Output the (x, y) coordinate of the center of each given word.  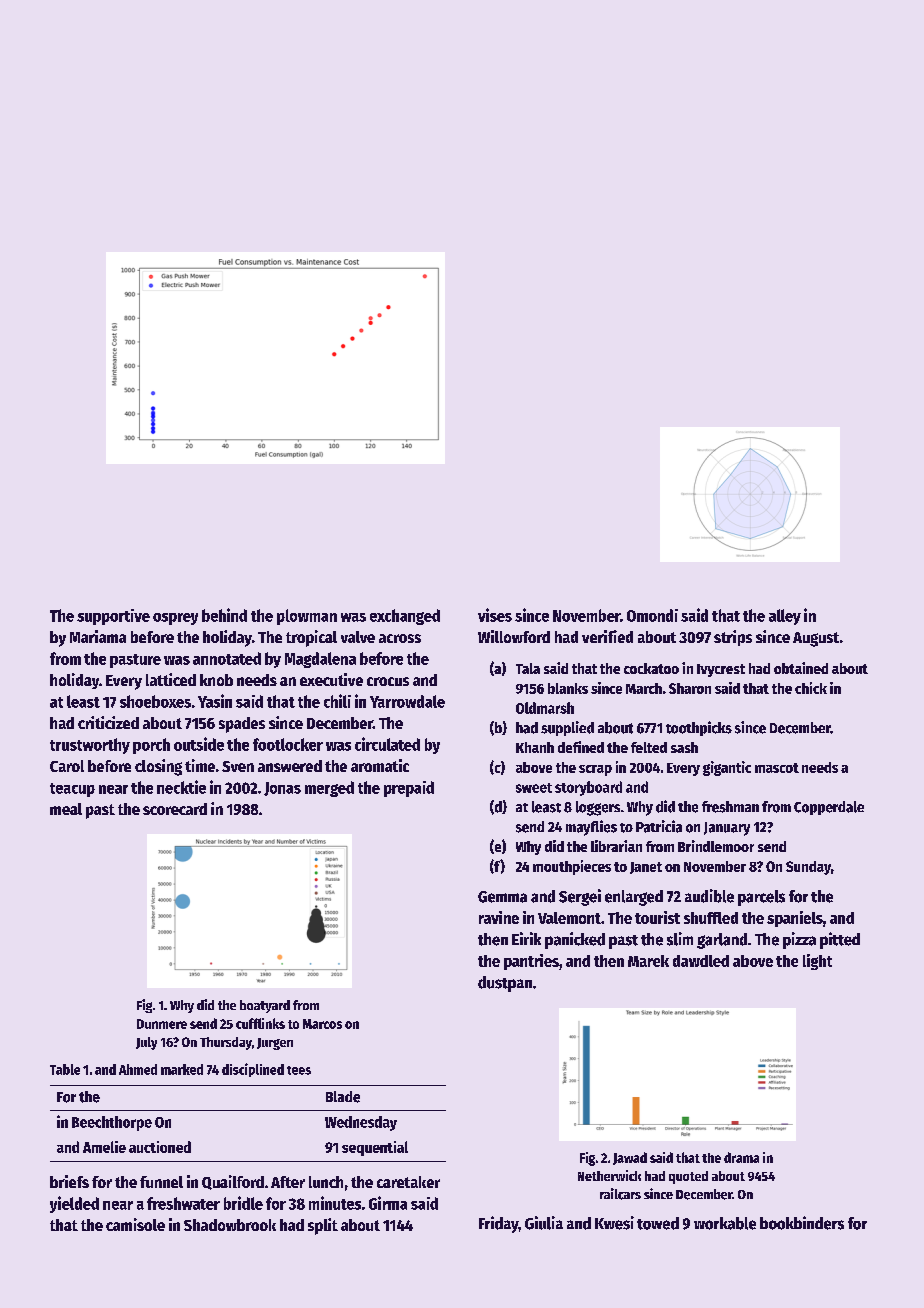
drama (741, 1157)
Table (65, 1069)
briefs (69, 1181)
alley (785, 617)
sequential (375, 1148)
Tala (528, 668)
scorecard (175, 809)
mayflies (591, 828)
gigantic (727, 768)
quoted (688, 1177)
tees (299, 1070)
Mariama (98, 636)
